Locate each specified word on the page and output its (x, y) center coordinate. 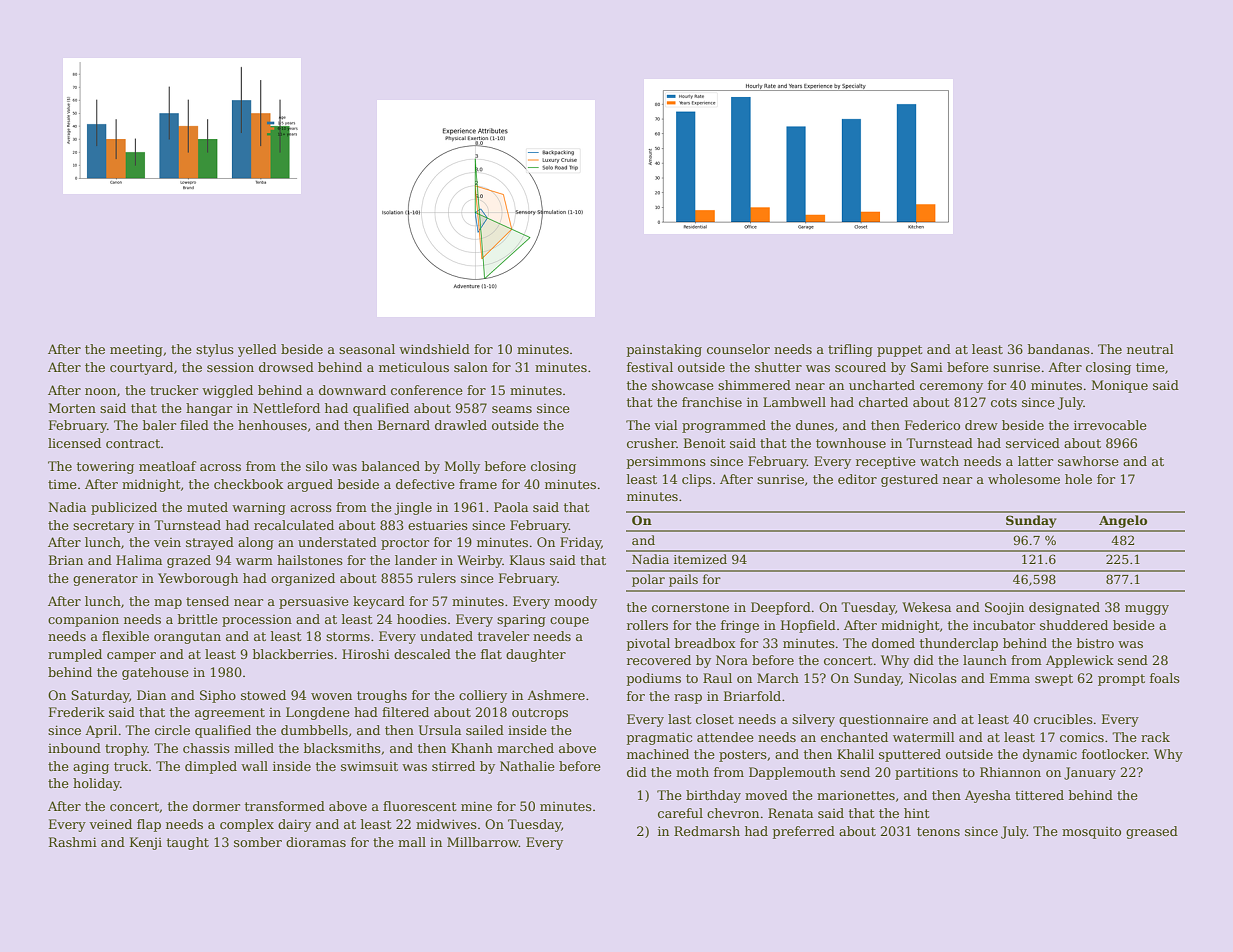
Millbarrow (483, 842)
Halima (139, 560)
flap (149, 825)
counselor (738, 349)
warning (259, 508)
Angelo (1123, 521)
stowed (263, 695)
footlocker (1114, 754)
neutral (1150, 349)
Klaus (527, 560)
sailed (485, 730)
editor (857, 479)
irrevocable (1110, 425)
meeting (136, 350)
